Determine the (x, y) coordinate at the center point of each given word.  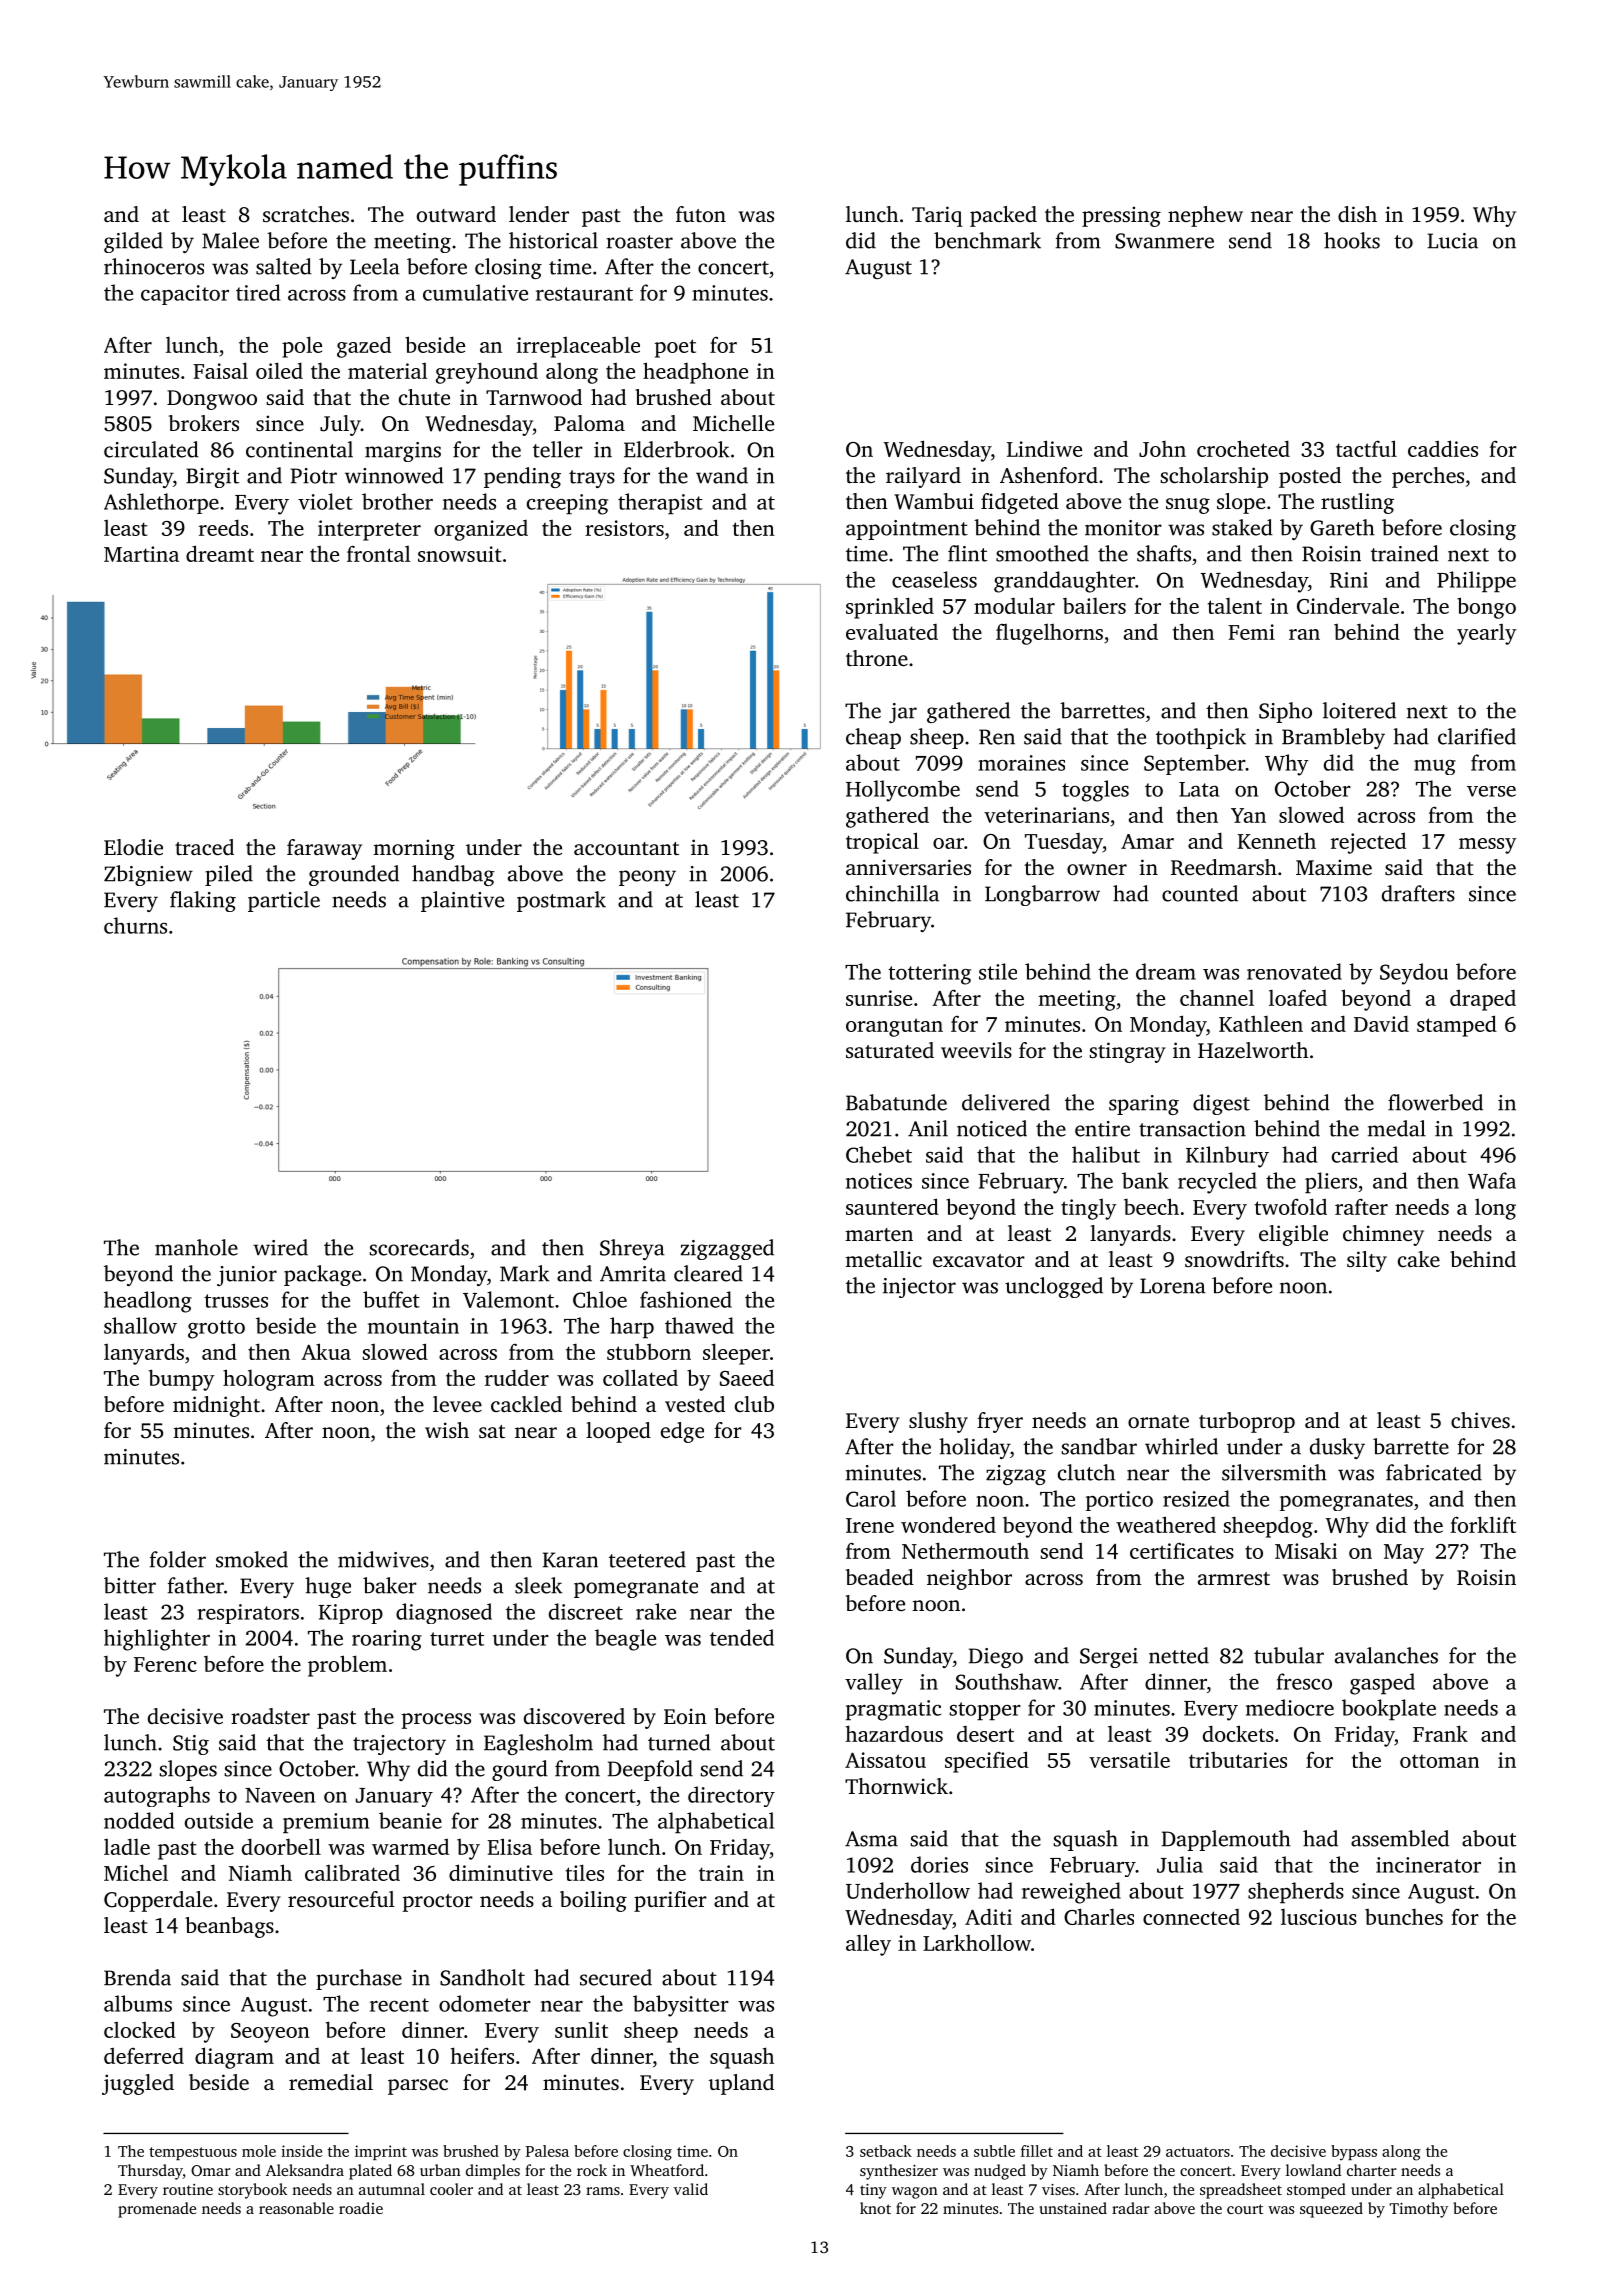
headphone (695, 373)
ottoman (1439, 1761)
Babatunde (896, 1102)
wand (722, 475)
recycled (1217, 1183)
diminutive (501, 1872)
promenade (157, 2210)
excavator (979, 1260)
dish (1357, 214)
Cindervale (1348, 605)
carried (1365, 1154)
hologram (269, 1380)
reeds (223, 527)
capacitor (185, 295)
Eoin (685, 1716)
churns (135, 925)
